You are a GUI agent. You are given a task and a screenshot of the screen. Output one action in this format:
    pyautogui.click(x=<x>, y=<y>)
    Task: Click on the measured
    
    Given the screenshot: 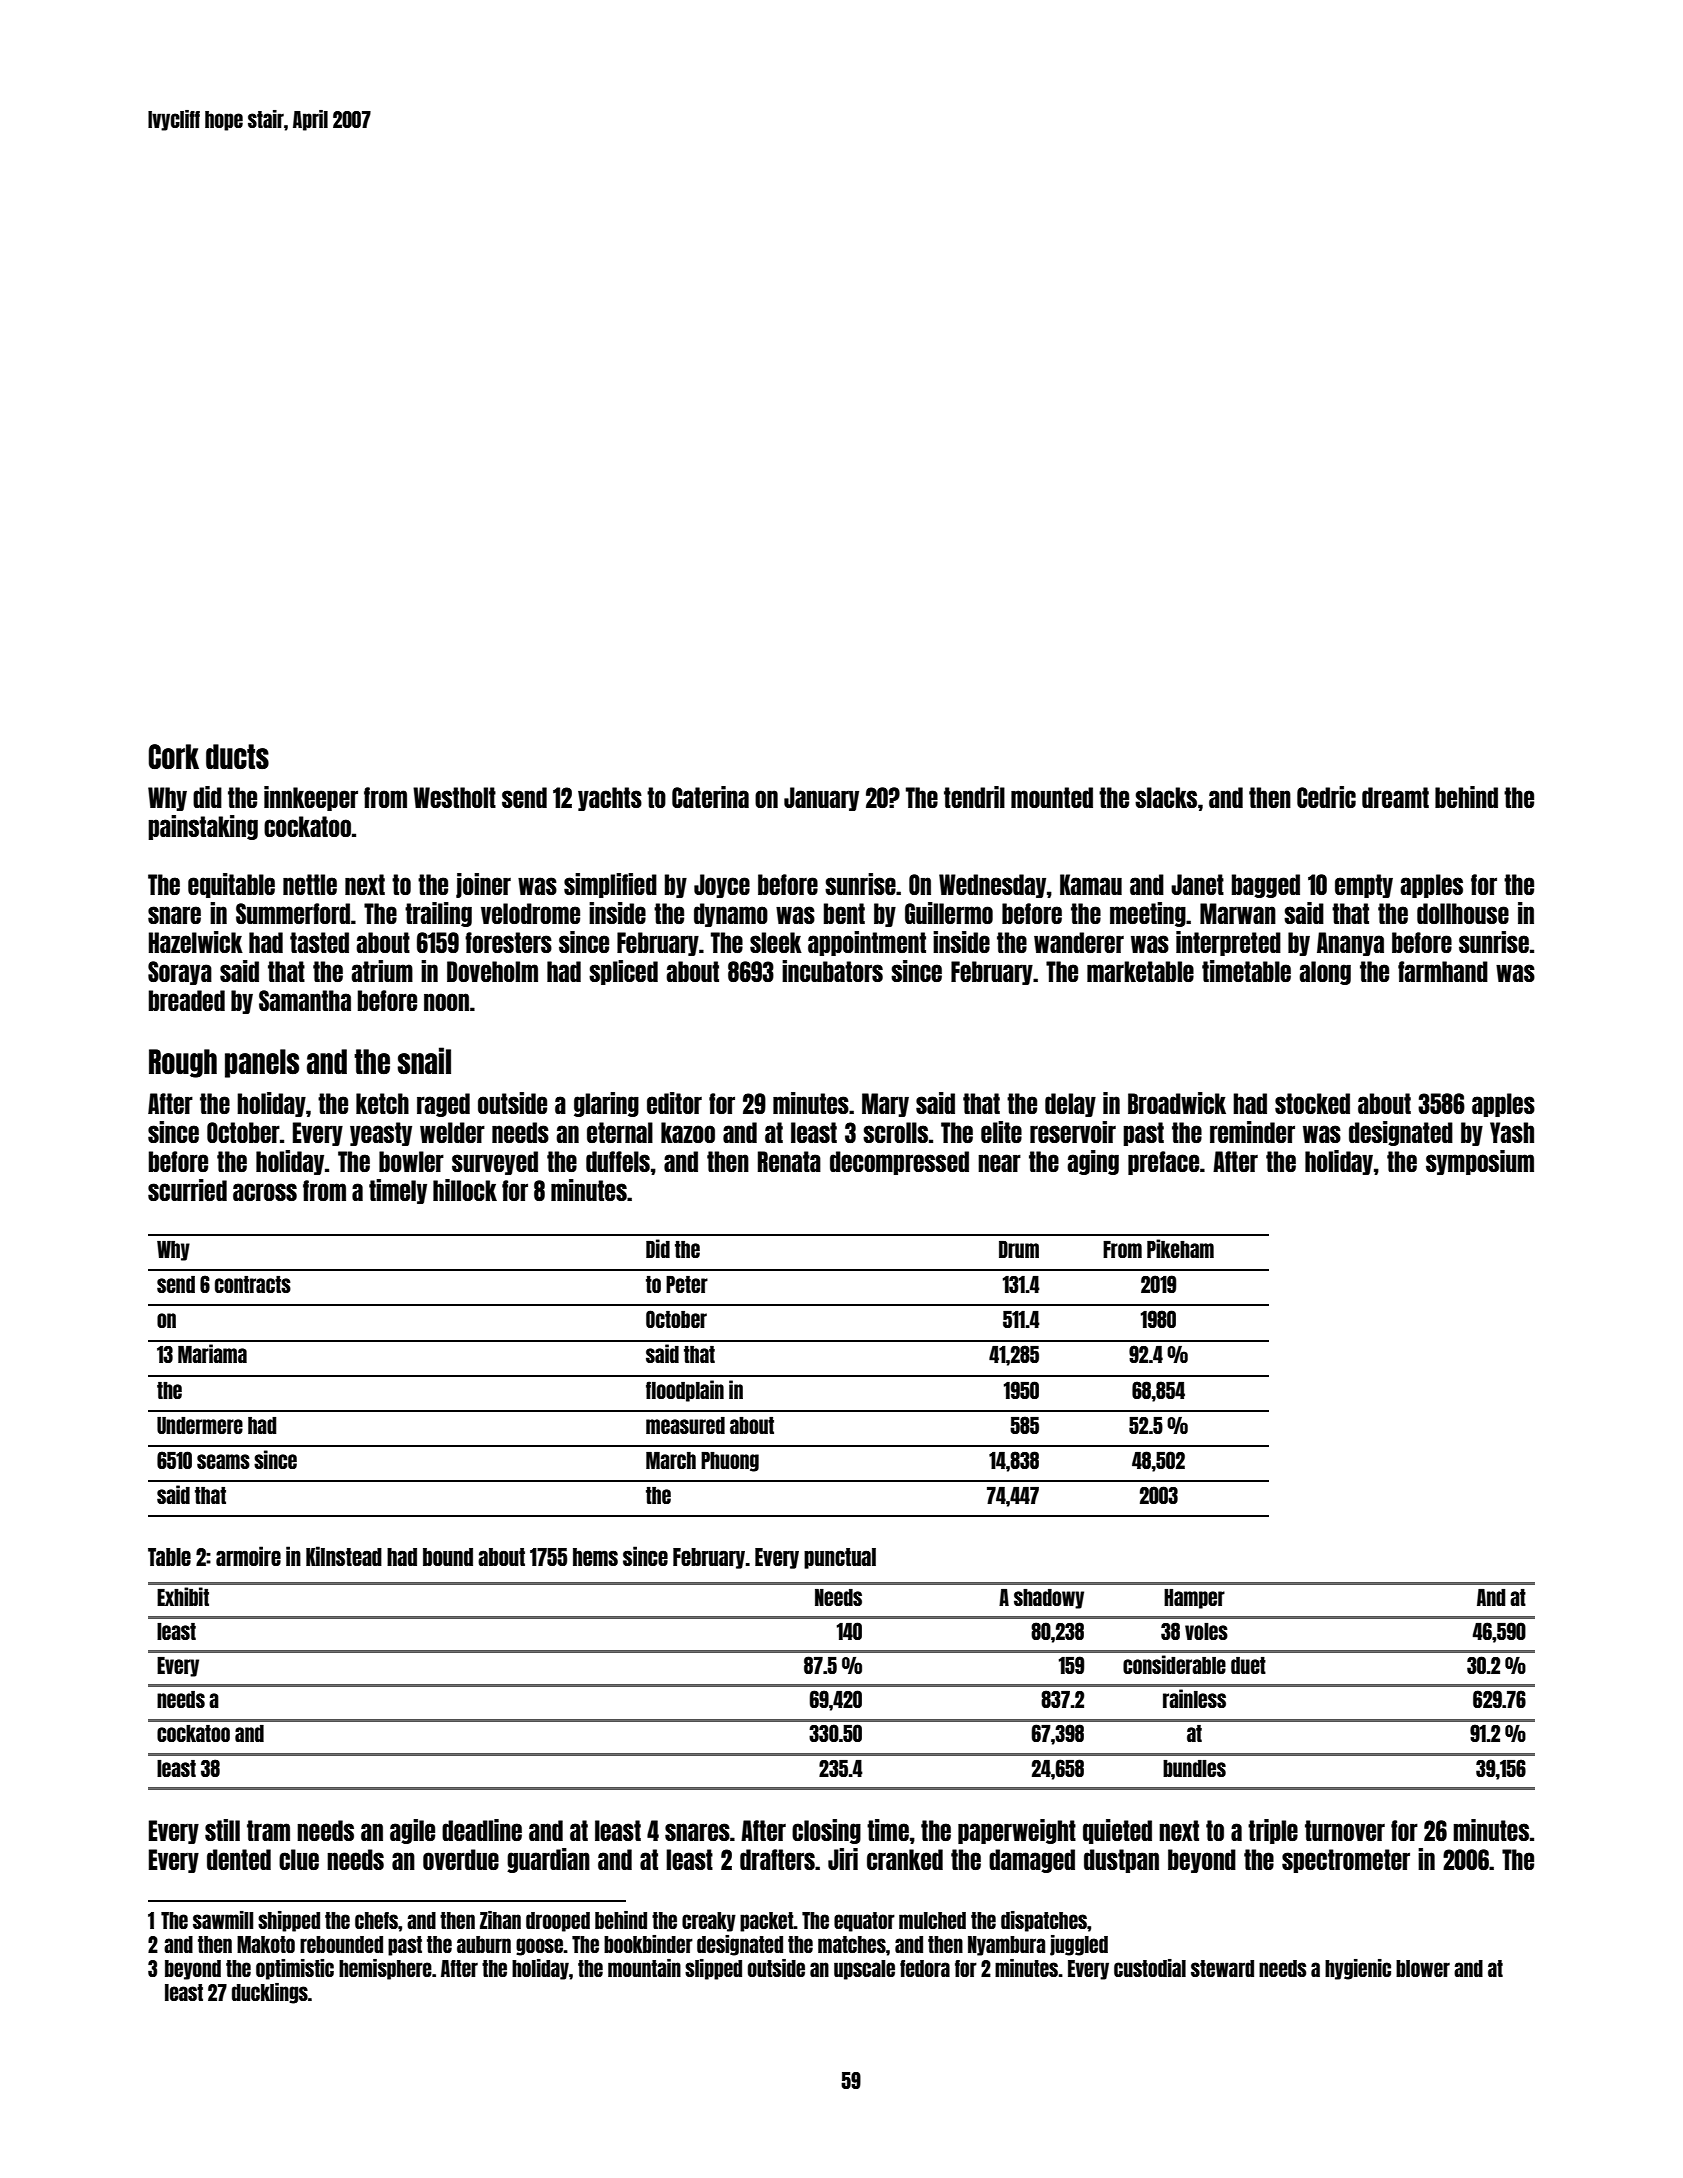 What is the action you would take?
    pyautogui.click(x=685, y=1425)
